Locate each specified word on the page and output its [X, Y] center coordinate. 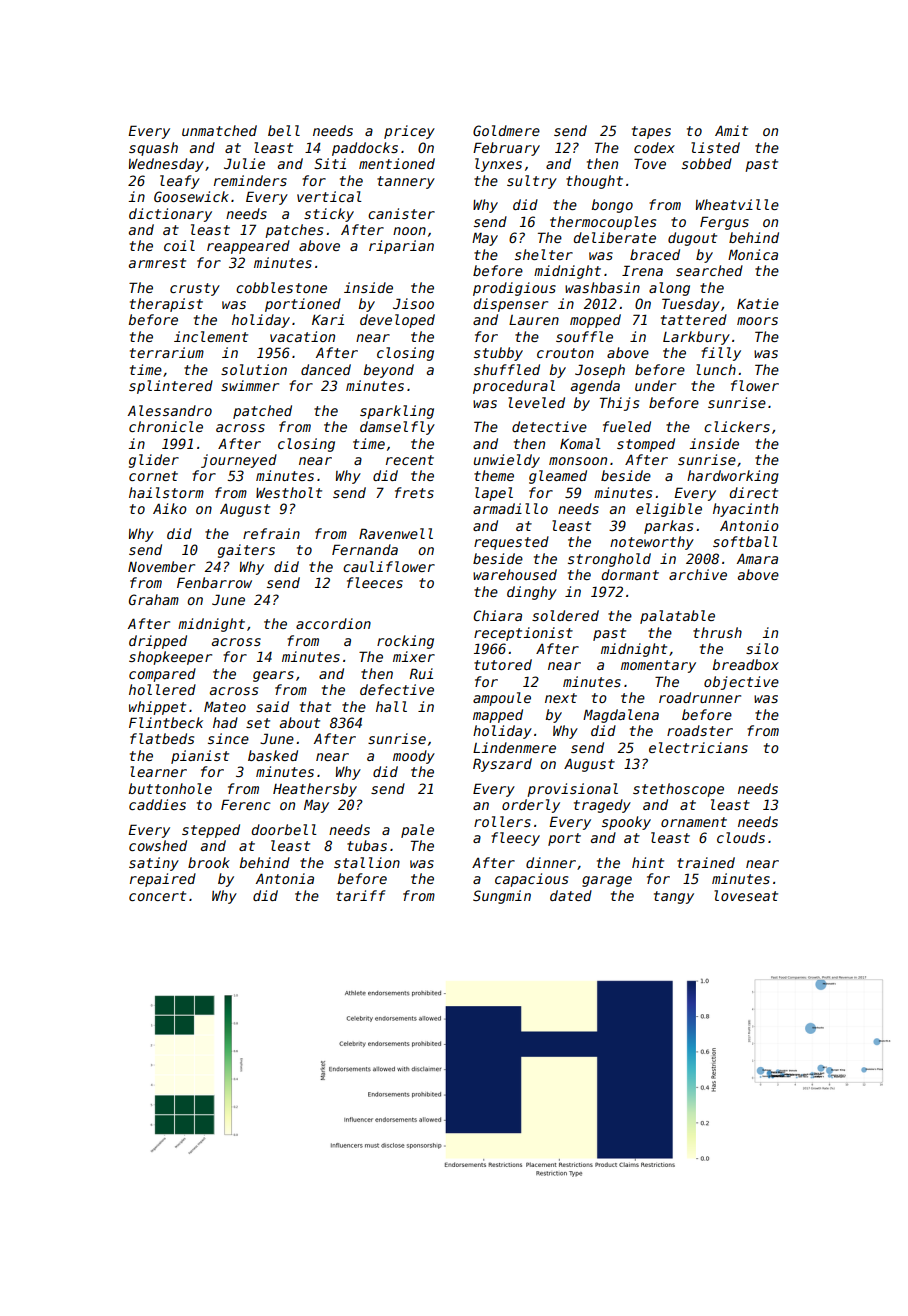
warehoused [515, 574]
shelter [544, 254]
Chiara [497, 615]
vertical [329, 196]
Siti [330, 163]
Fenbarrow [214, 582]
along [669, 289]
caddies [157, 804]
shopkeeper [170, 658]
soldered [565, 615]
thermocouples [603, 223]
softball [745, 541]
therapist [166, 305]
